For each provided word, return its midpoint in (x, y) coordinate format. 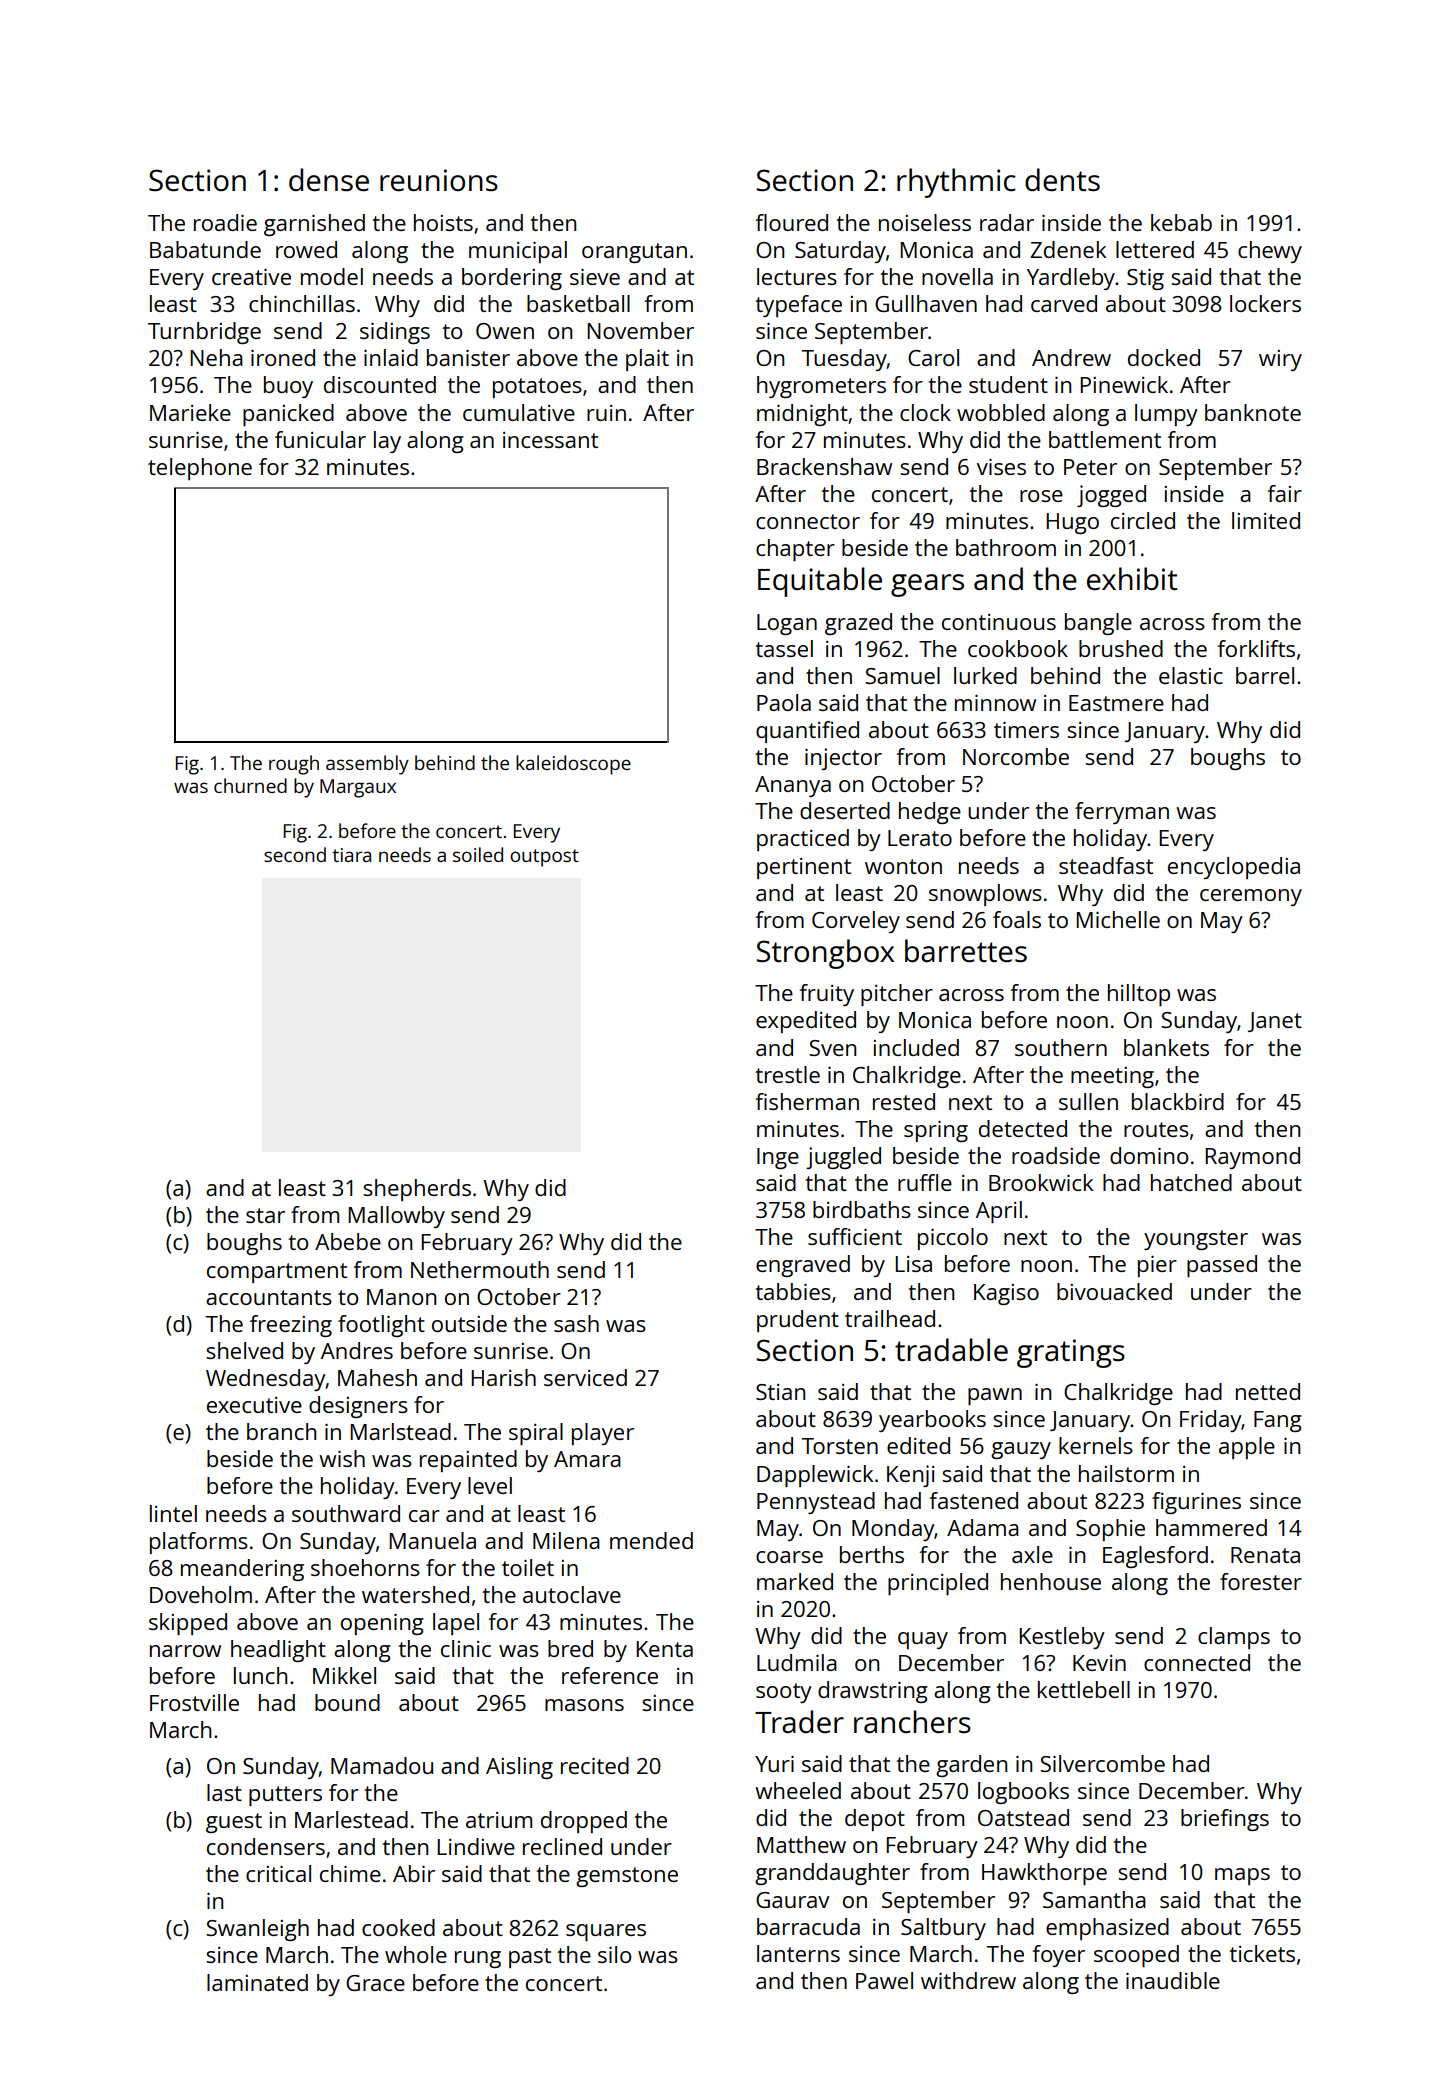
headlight (278, 1651)
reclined (562, 1846)
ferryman (1122, 813)
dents (1062, 180)
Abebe (348, 1241)
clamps (1234, 1638)
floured (791, 222)
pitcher (897, 995)
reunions (439, 180)
